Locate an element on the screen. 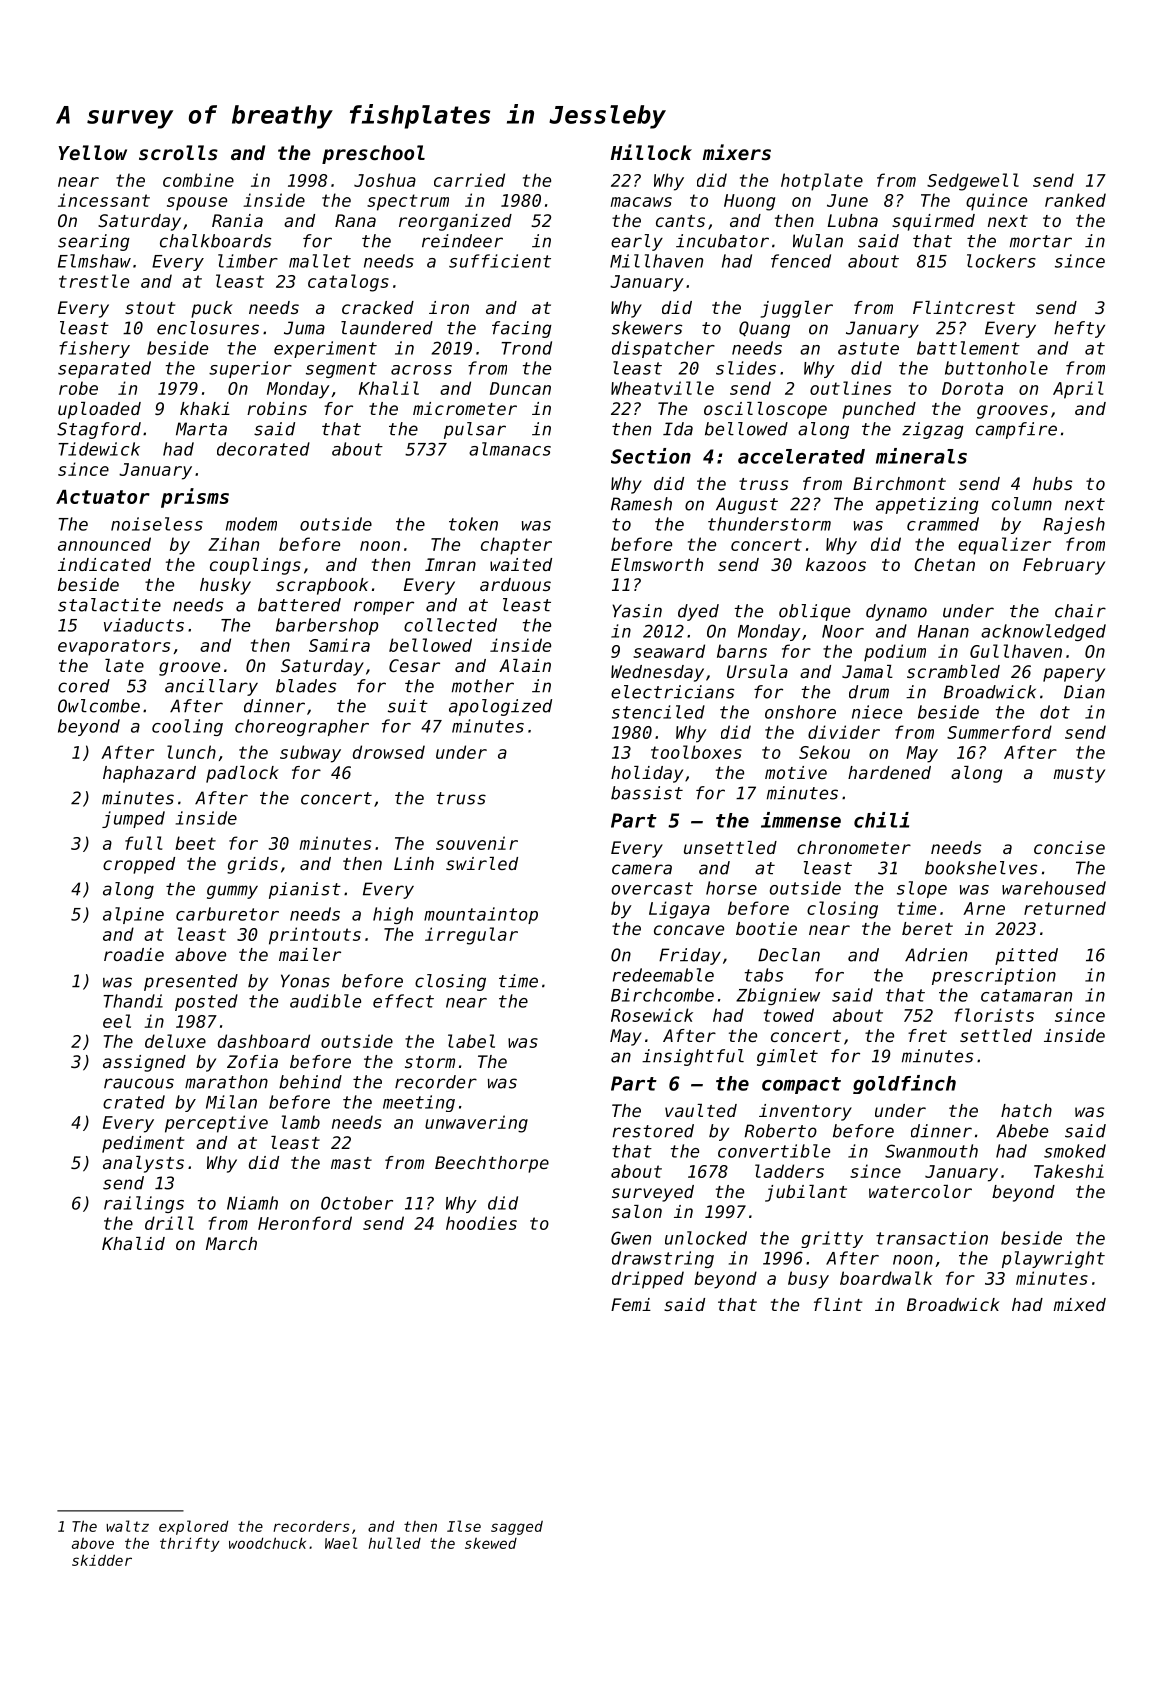 The height and width of the screenshot is (1685, 1163). explored is located at coordinates (193, 1527).
